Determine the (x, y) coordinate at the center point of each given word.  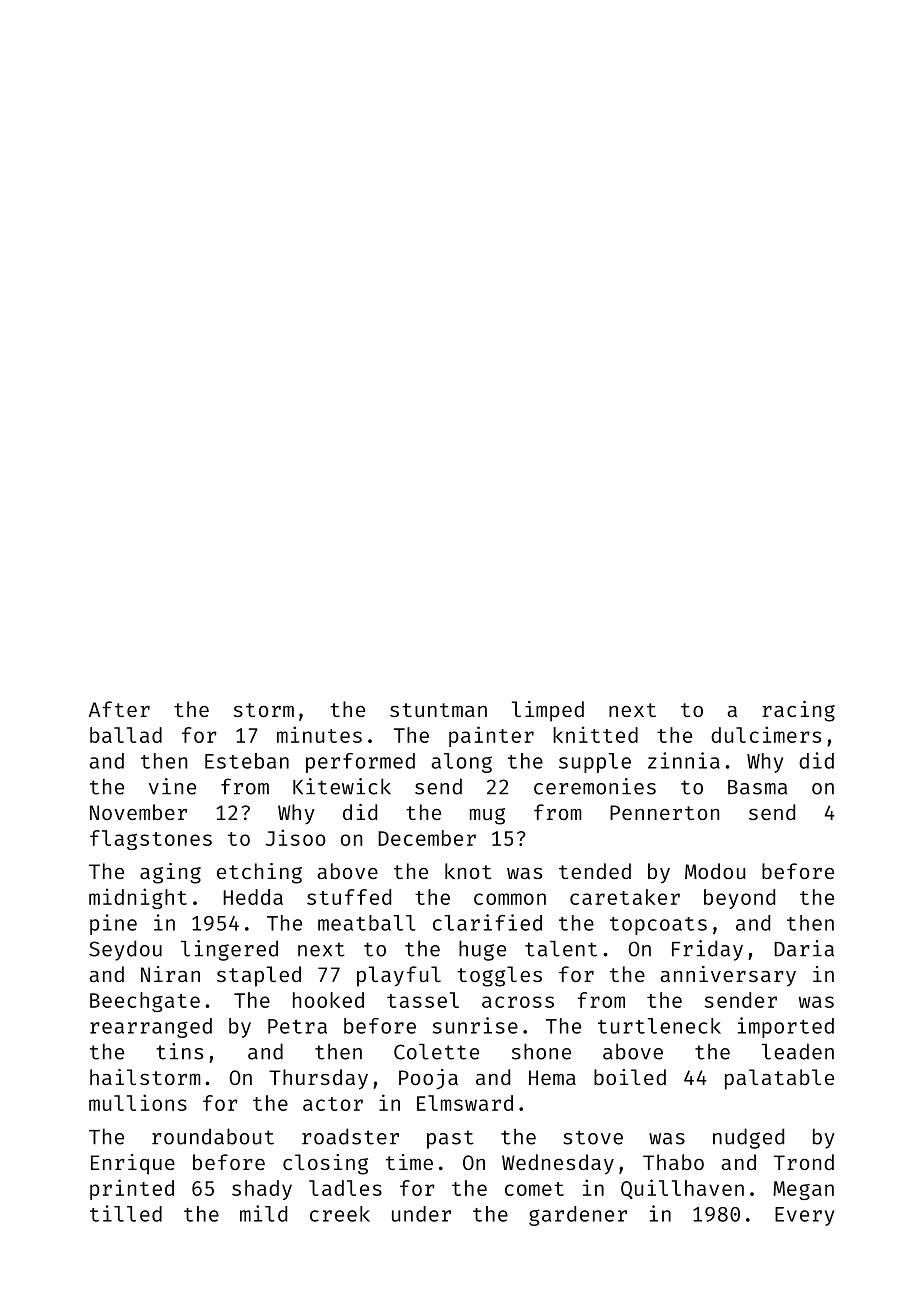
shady (262, 1190)
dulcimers (766, 734)
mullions (138, 1102)
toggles (499, 976)
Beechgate (145, 1002)
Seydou (125, 950)
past (450, 1139)
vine (172, 786)
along (461, 763)
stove (593, 1137)
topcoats (658, 926)
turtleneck (659, 1026)
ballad (126, 735)
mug (487, 816)
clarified (487, 922)
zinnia (684, 760)
